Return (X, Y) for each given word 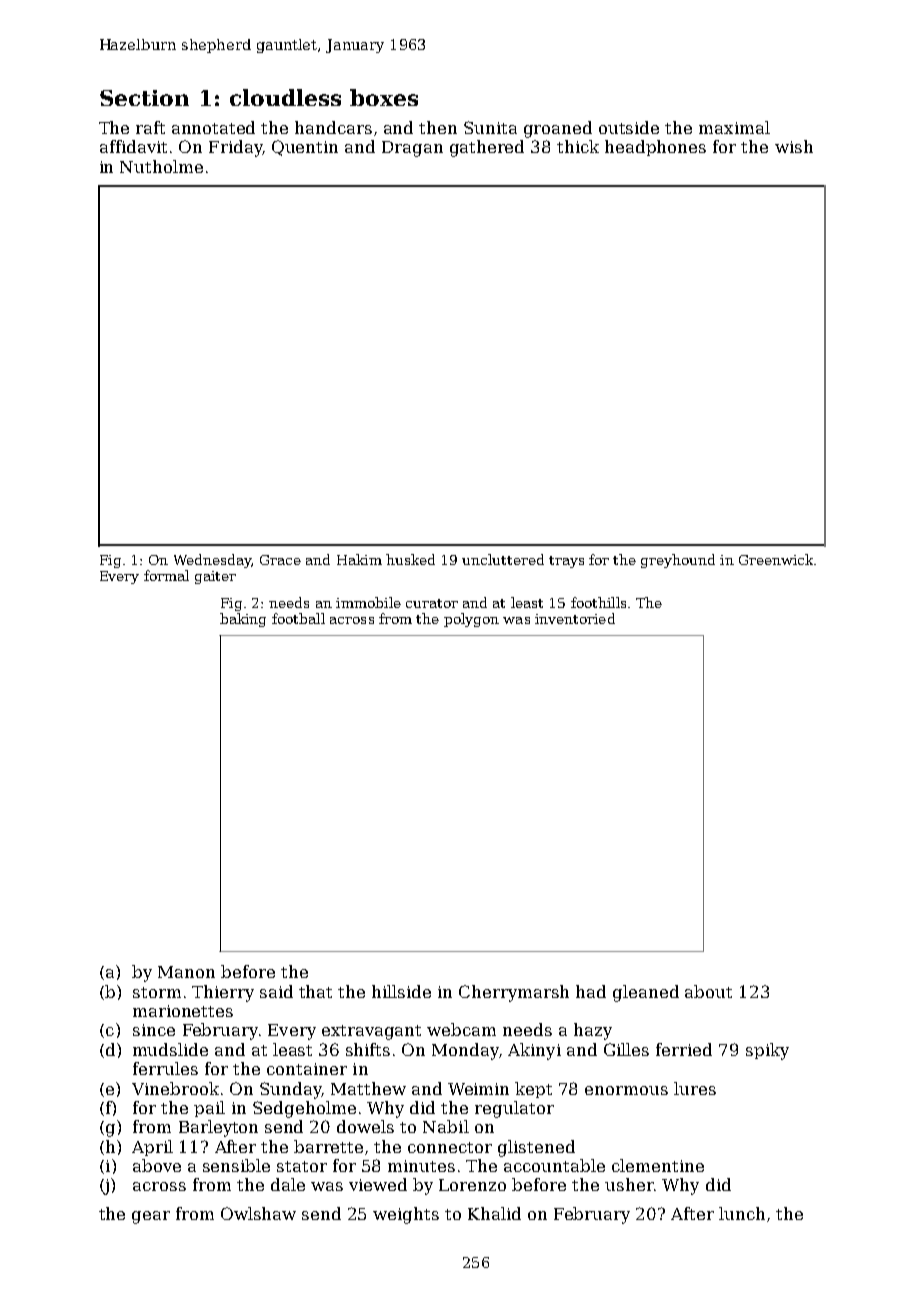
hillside (401, 991)
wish (794, 146)
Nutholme (161, 166)
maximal (734, 127)
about (708, 991)
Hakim (359, 559)
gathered (487, 148)
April (152, 1148)
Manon (186, 972)
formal (166, 575)
